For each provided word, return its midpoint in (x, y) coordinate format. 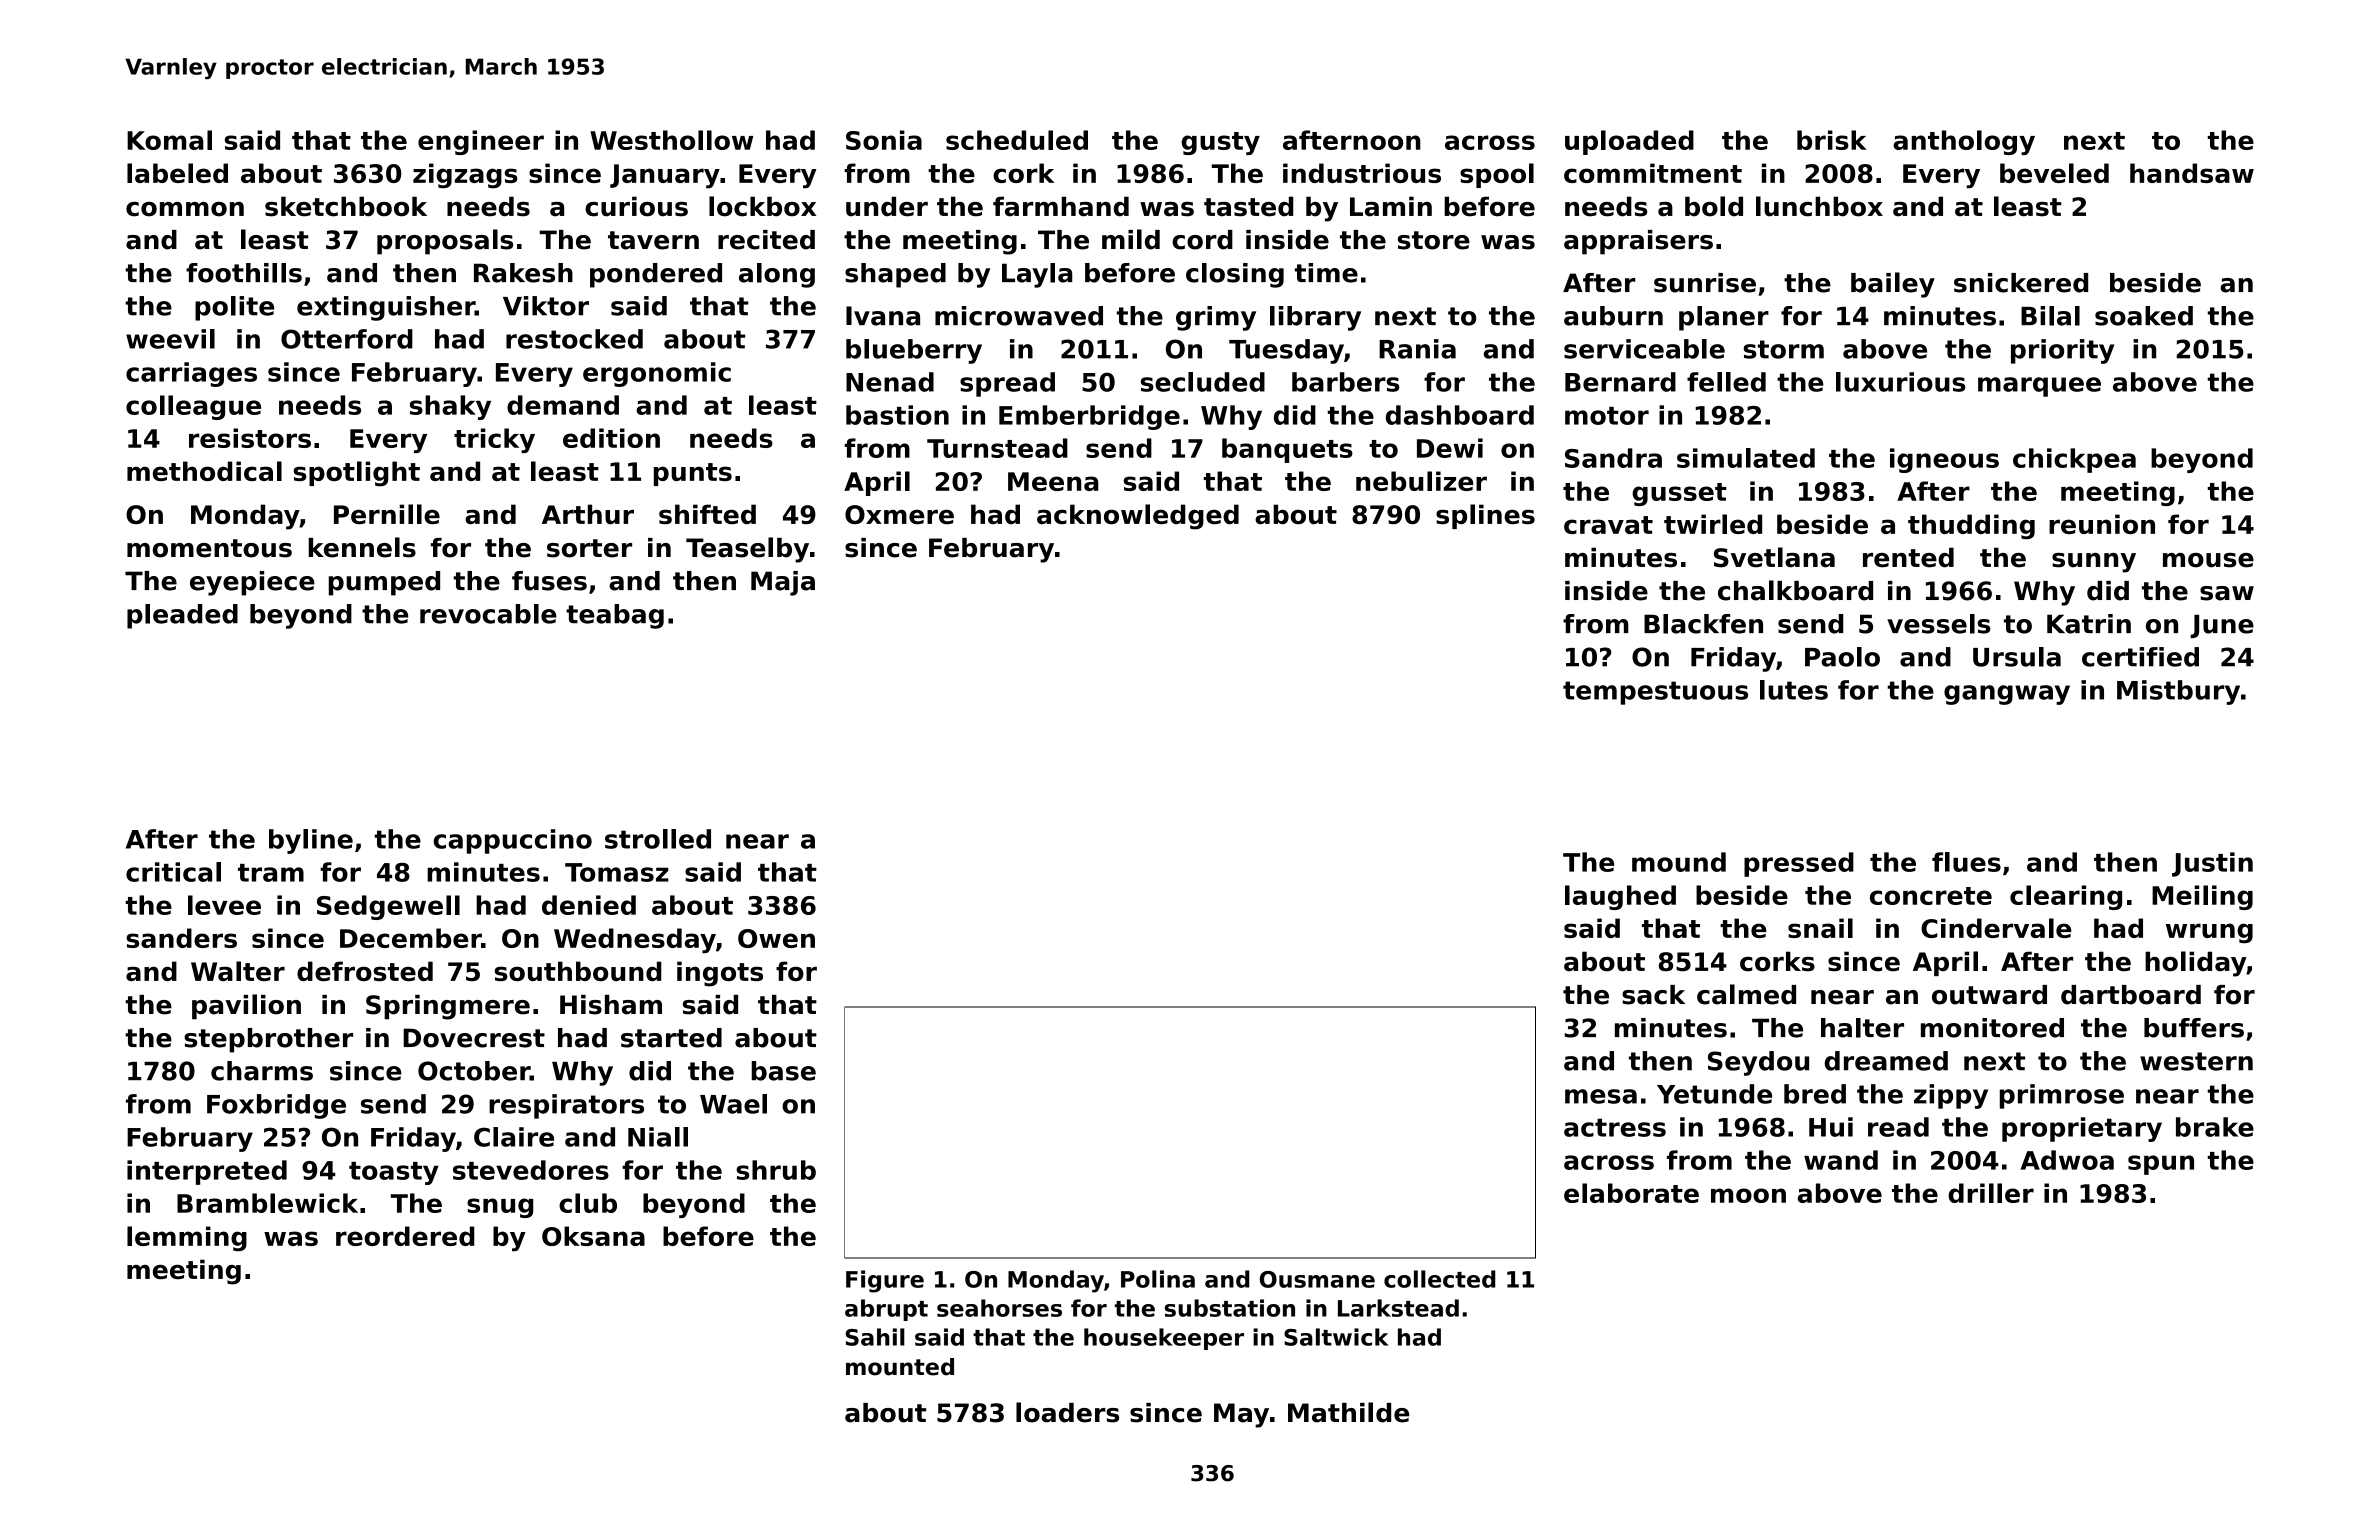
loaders (1067, 1412)
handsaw (2192, 173)
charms (262, 1071)
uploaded (1629, 142)
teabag (615, 616)
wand (1841, 1160)
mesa (1601, 1096)
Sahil (875, 1337)
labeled (177, 173)
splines (1485, 516)
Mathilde (1348, 1412)
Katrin (2089, 624)
